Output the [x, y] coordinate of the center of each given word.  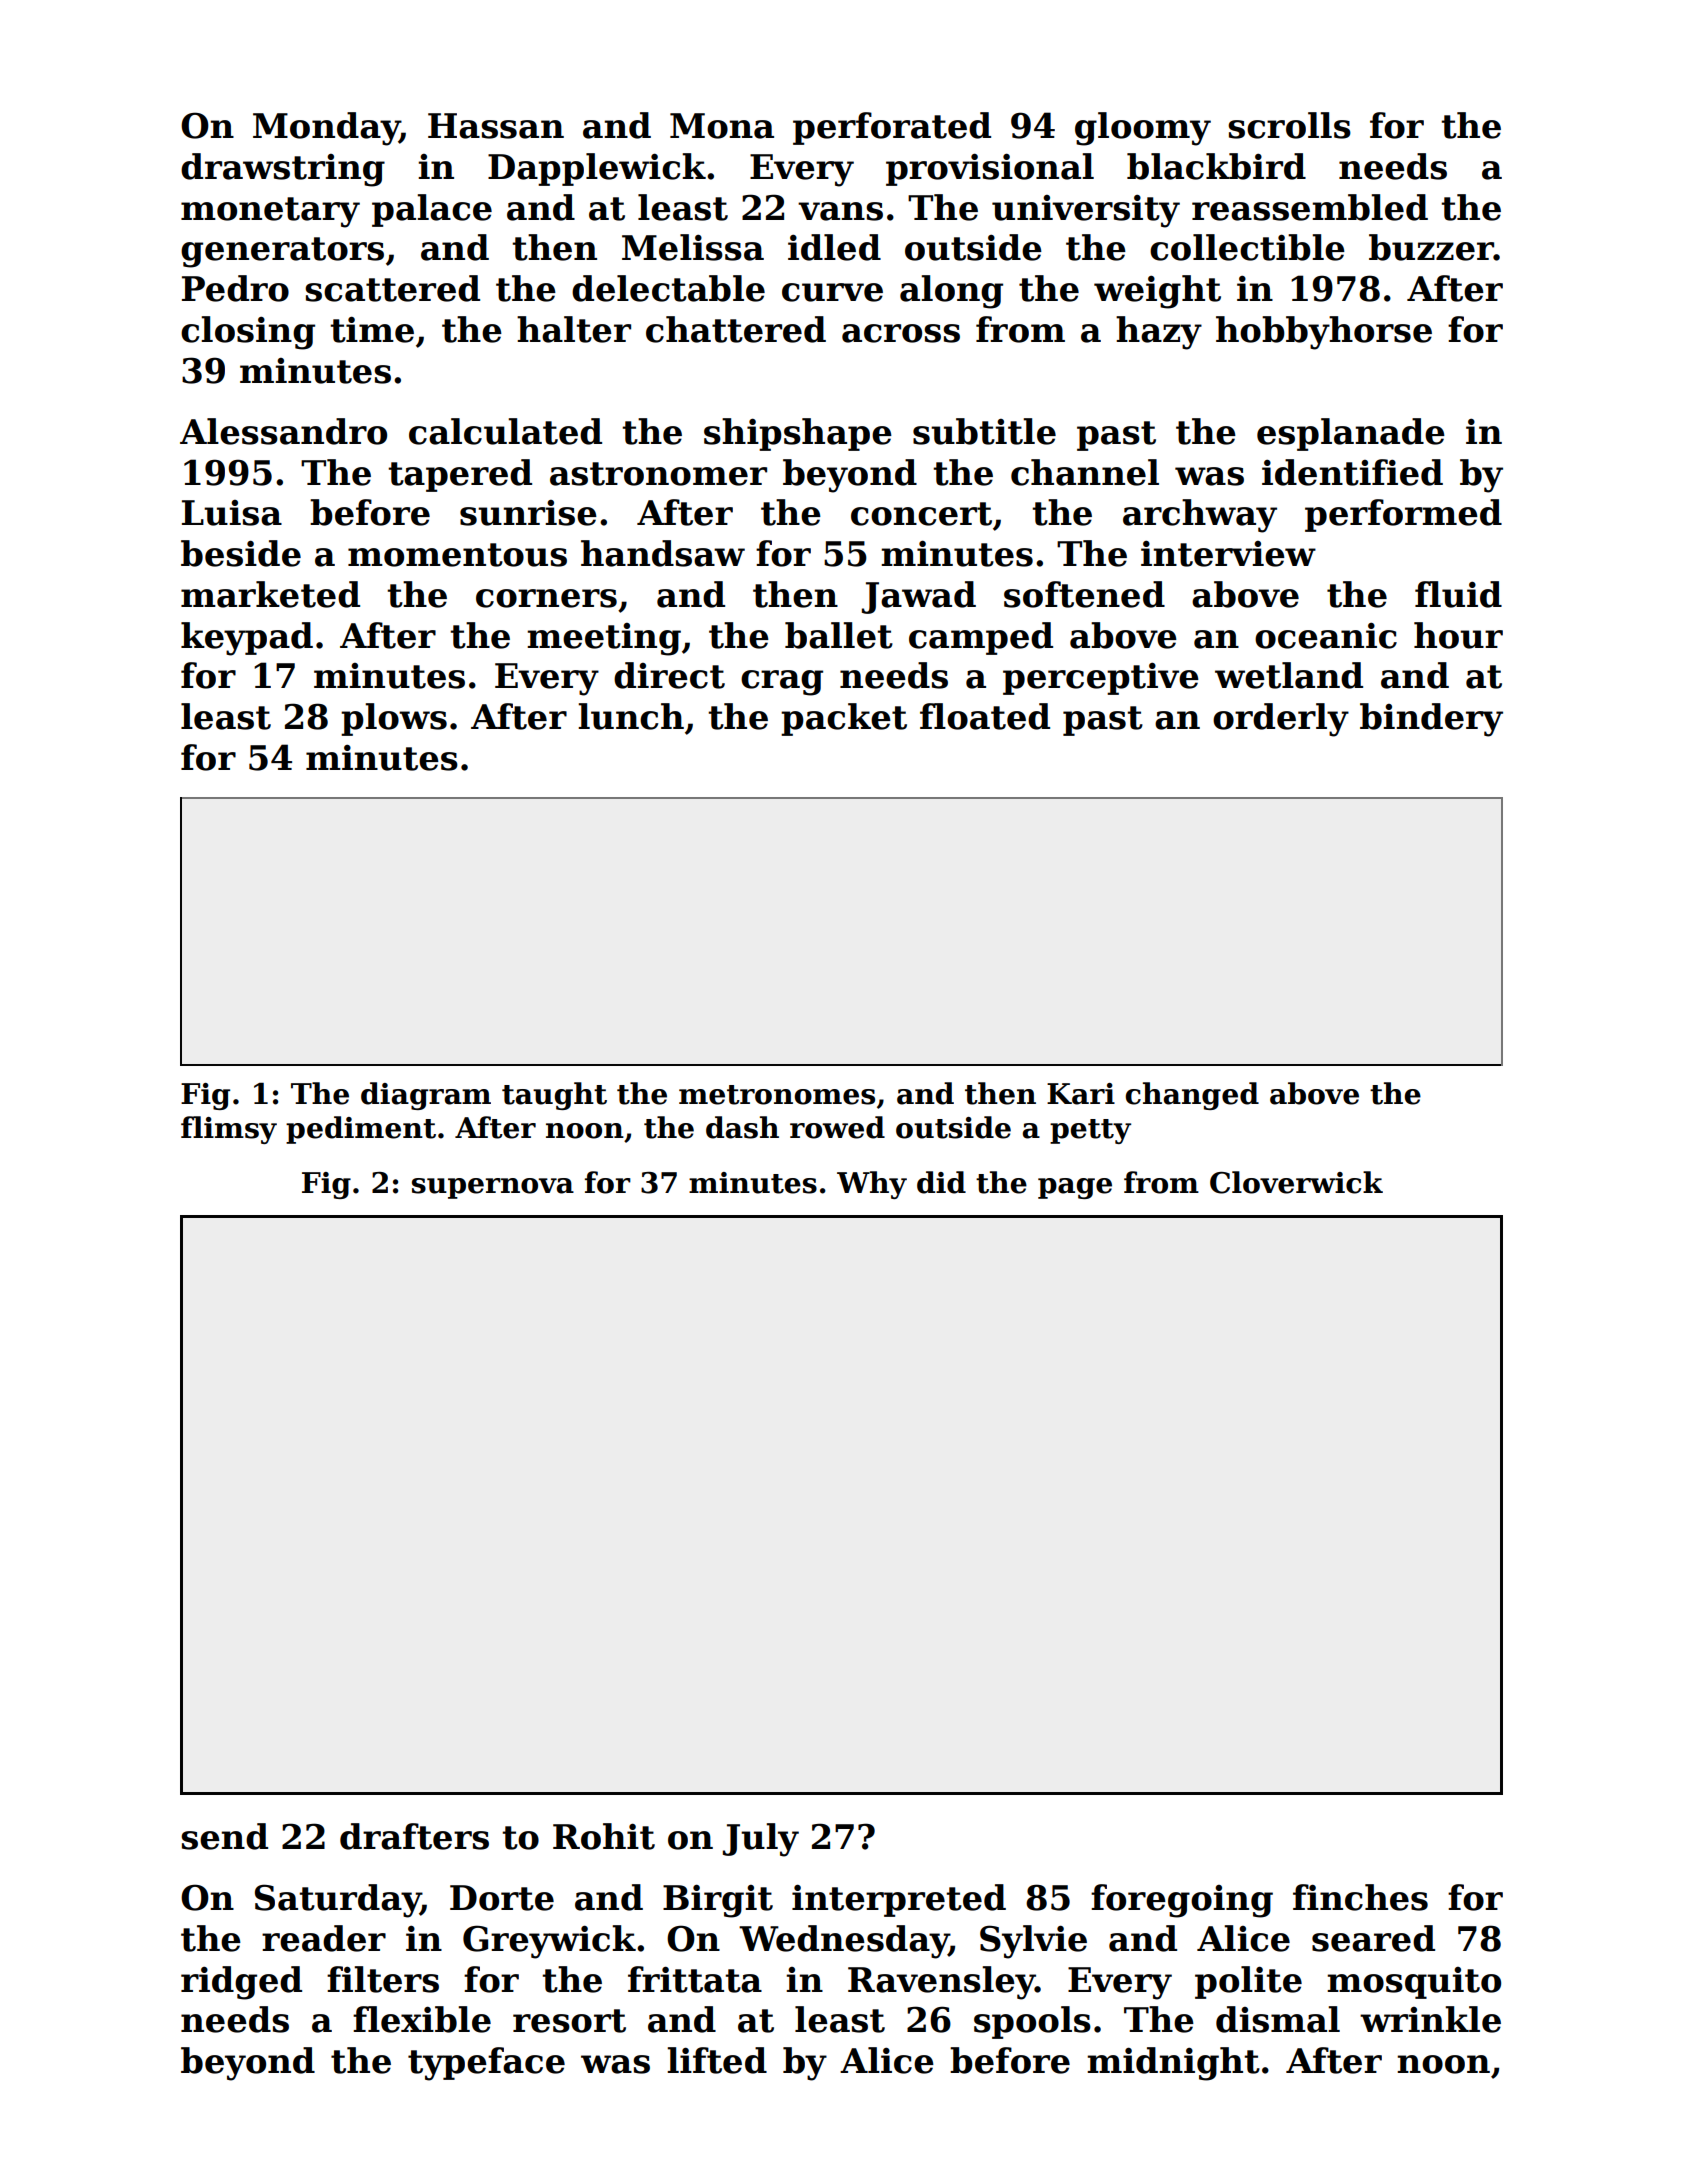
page [1075, 1188]
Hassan [496, 126]
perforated [892, 128]
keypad [247, 639]
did [941, 1182]
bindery [1431, 720]
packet [844, 719]
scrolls [1289, 125]
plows [394, 719]
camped [981, 638]
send [224, 1836]
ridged [241, 1983]
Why [872, 1185]
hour [1458, 635]
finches [1360, 1897]
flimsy [229, 1130]
